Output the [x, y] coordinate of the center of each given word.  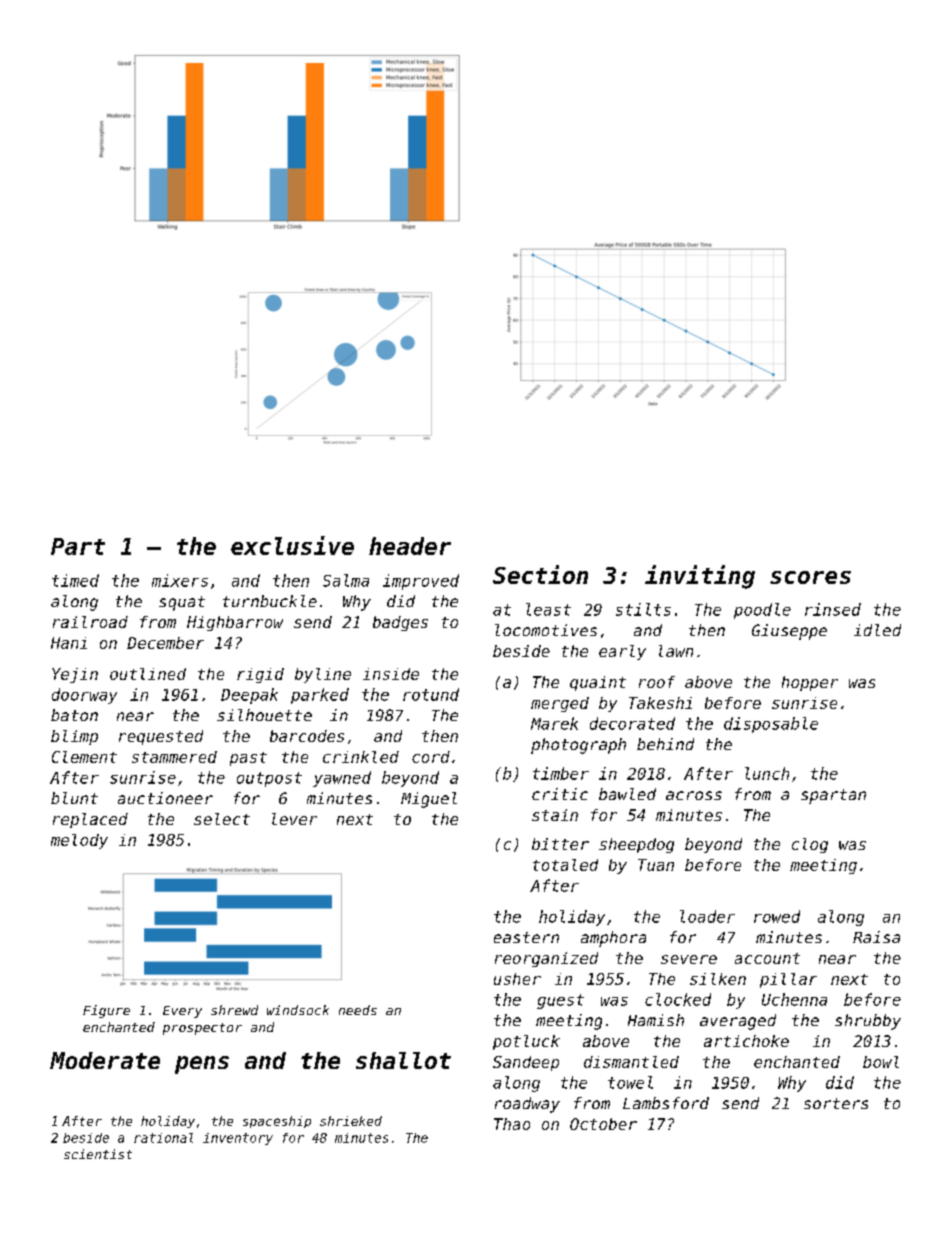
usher [517, 979]
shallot [403, 1060]
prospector [202, 1029]
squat [182, 603]
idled [877, 630]
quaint [598, 683]
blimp [74, 737]
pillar [788, 980]
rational [163, 1138]
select [222, 819]
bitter [560, 844]
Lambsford [666, 1103]
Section [540, 574]
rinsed [833, 609]
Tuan [656, 865]
